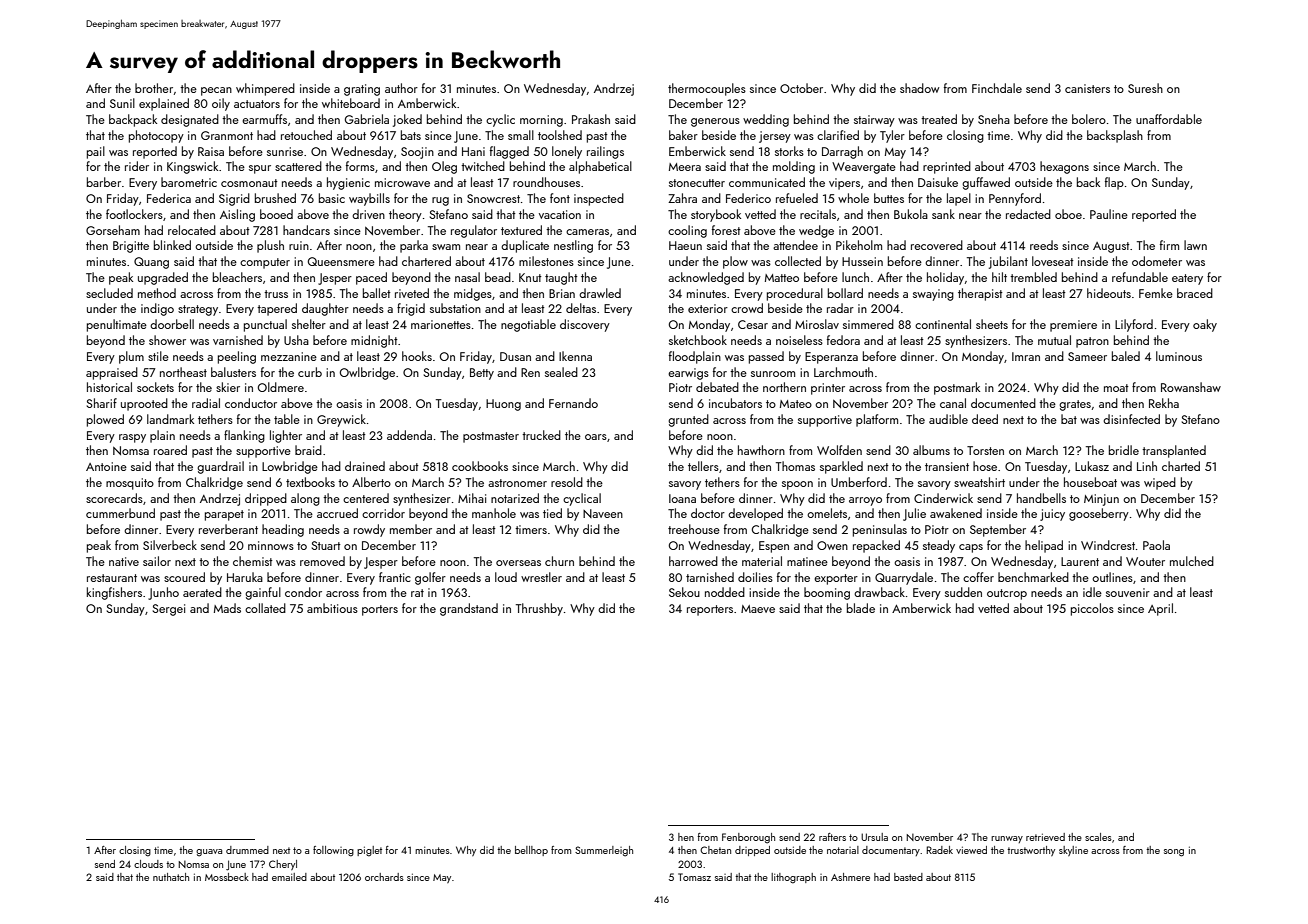 The image size is (1308, 924). Describe the element at coordinates (552, 513) in the image. I see `tied` at that location.
